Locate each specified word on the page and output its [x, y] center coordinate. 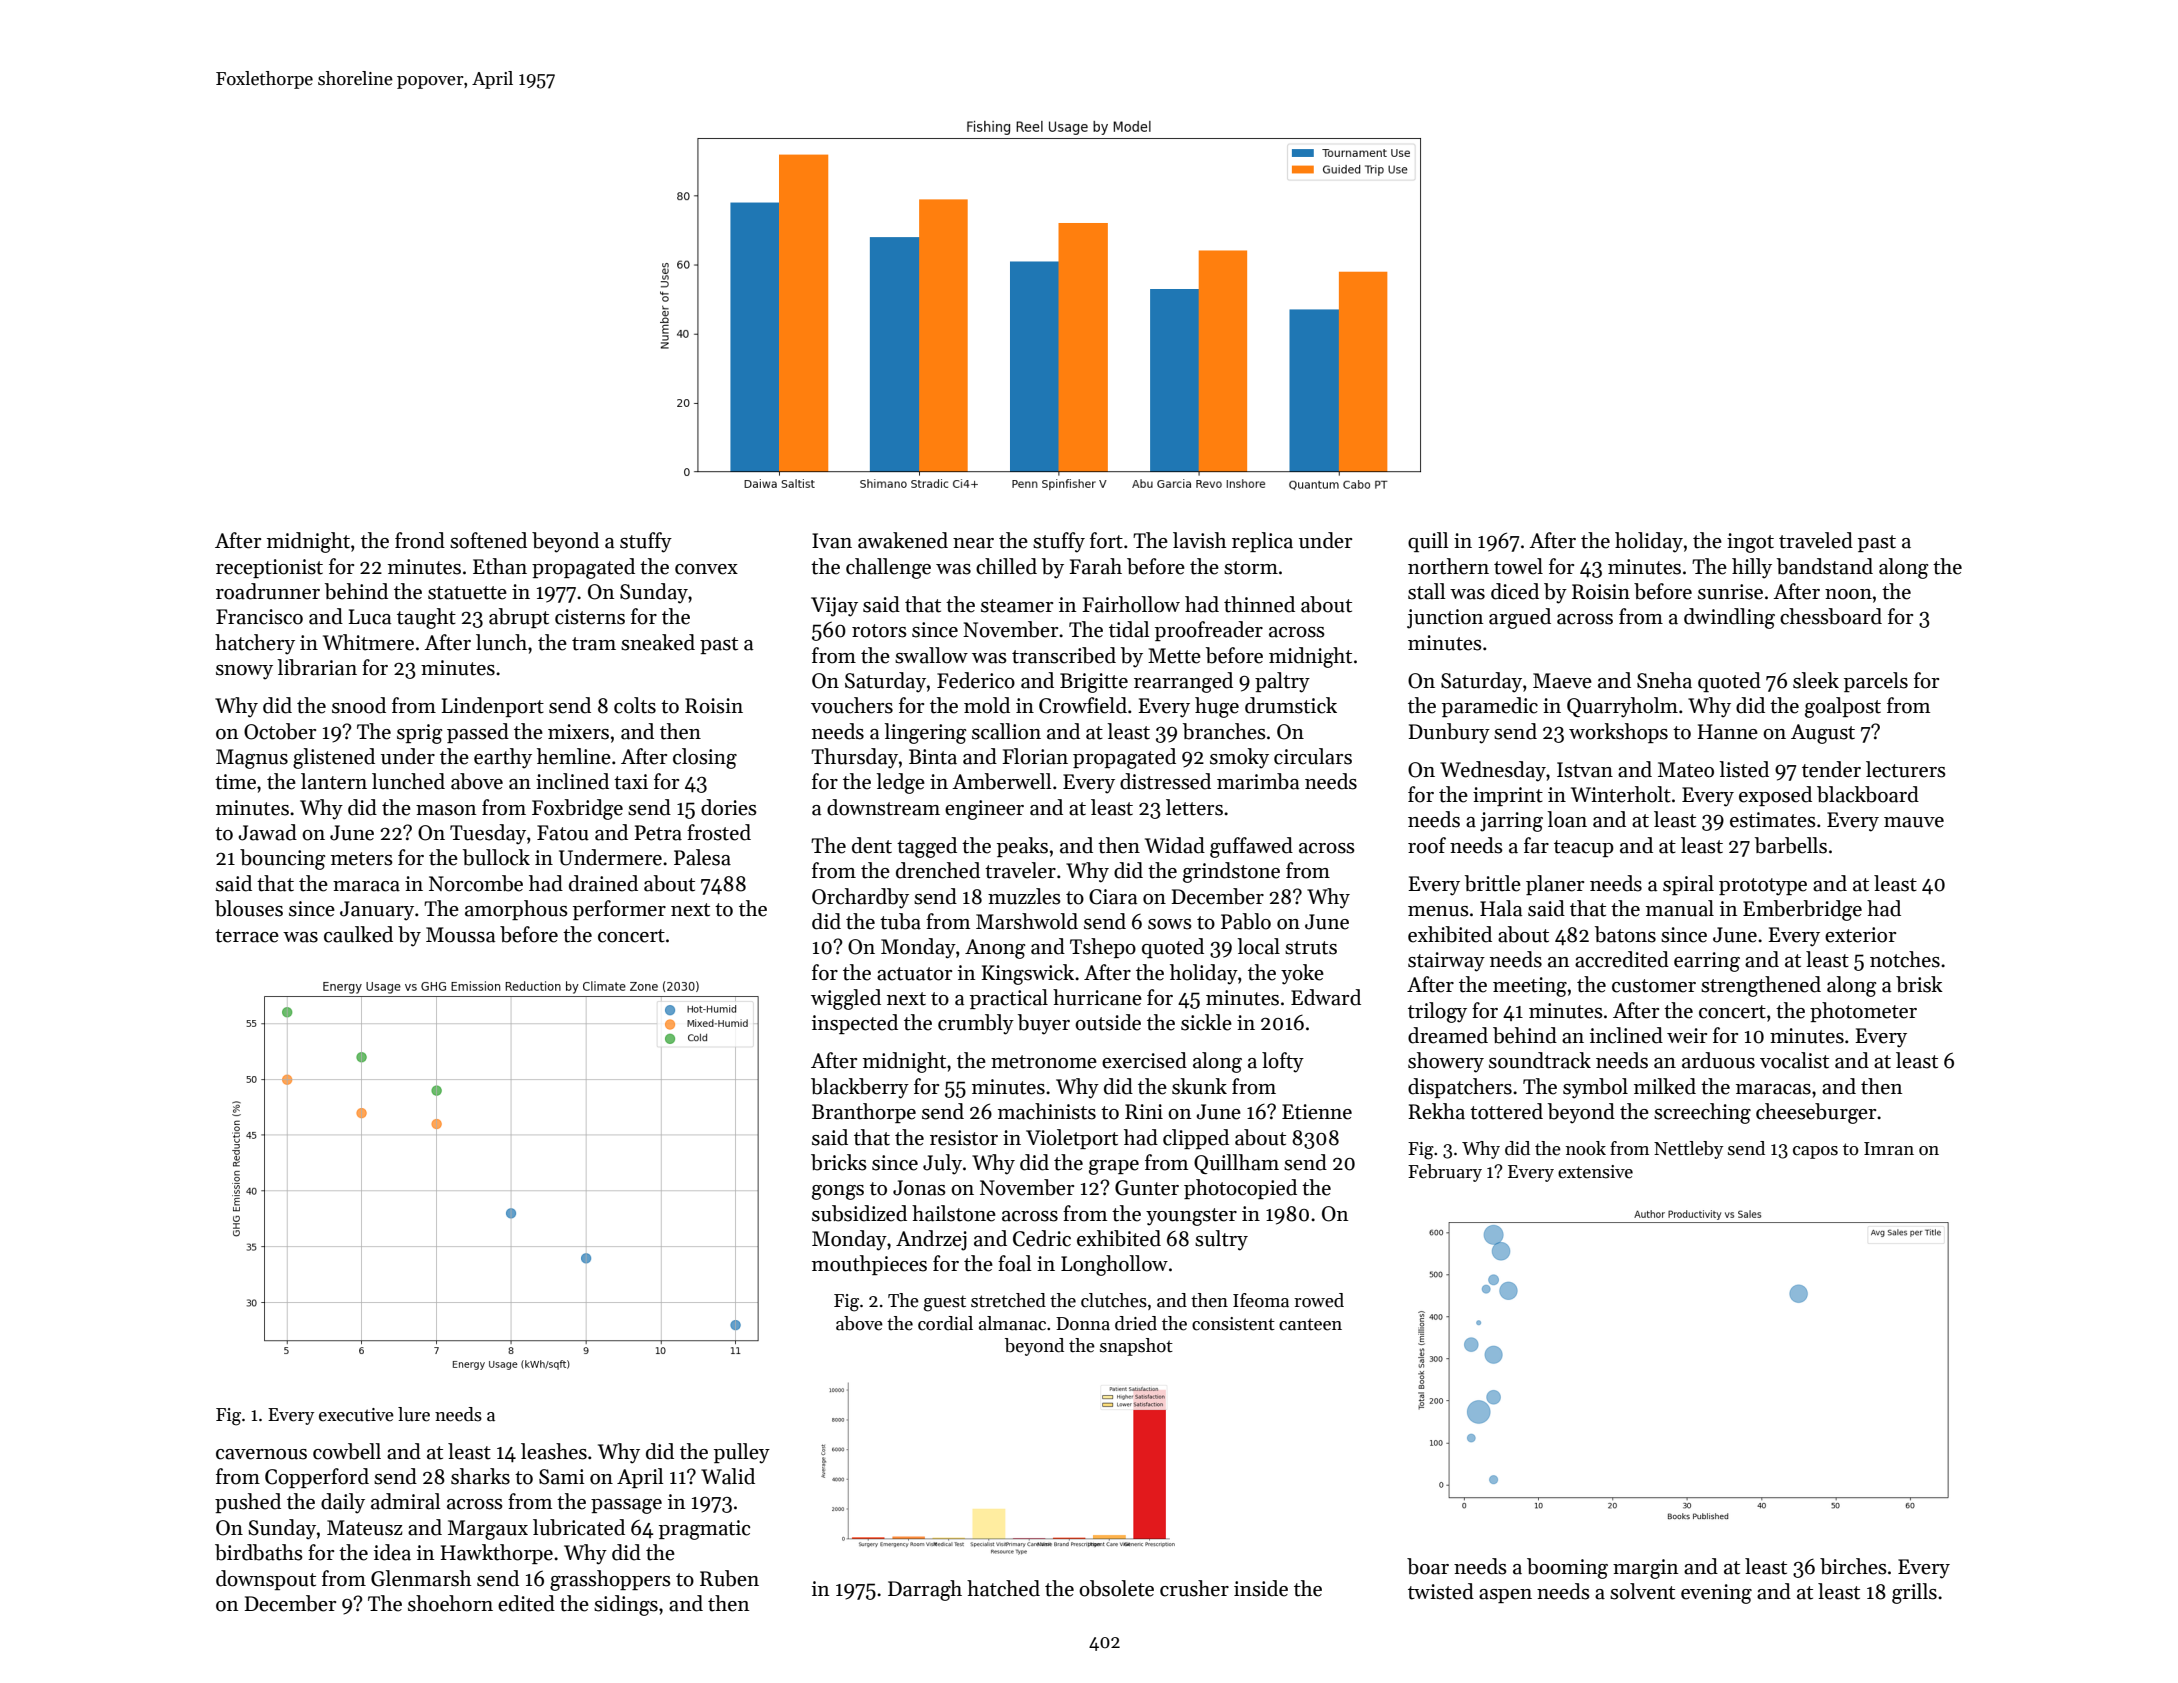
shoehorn [450, 1603]
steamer [1017, 606]
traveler [1020, 870]
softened [488, 540]
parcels [1876, 682]
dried [1136, 1323]
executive [356, 1415]
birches [1853, 1566]
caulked [358, 934]
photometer [1863, 1012]
